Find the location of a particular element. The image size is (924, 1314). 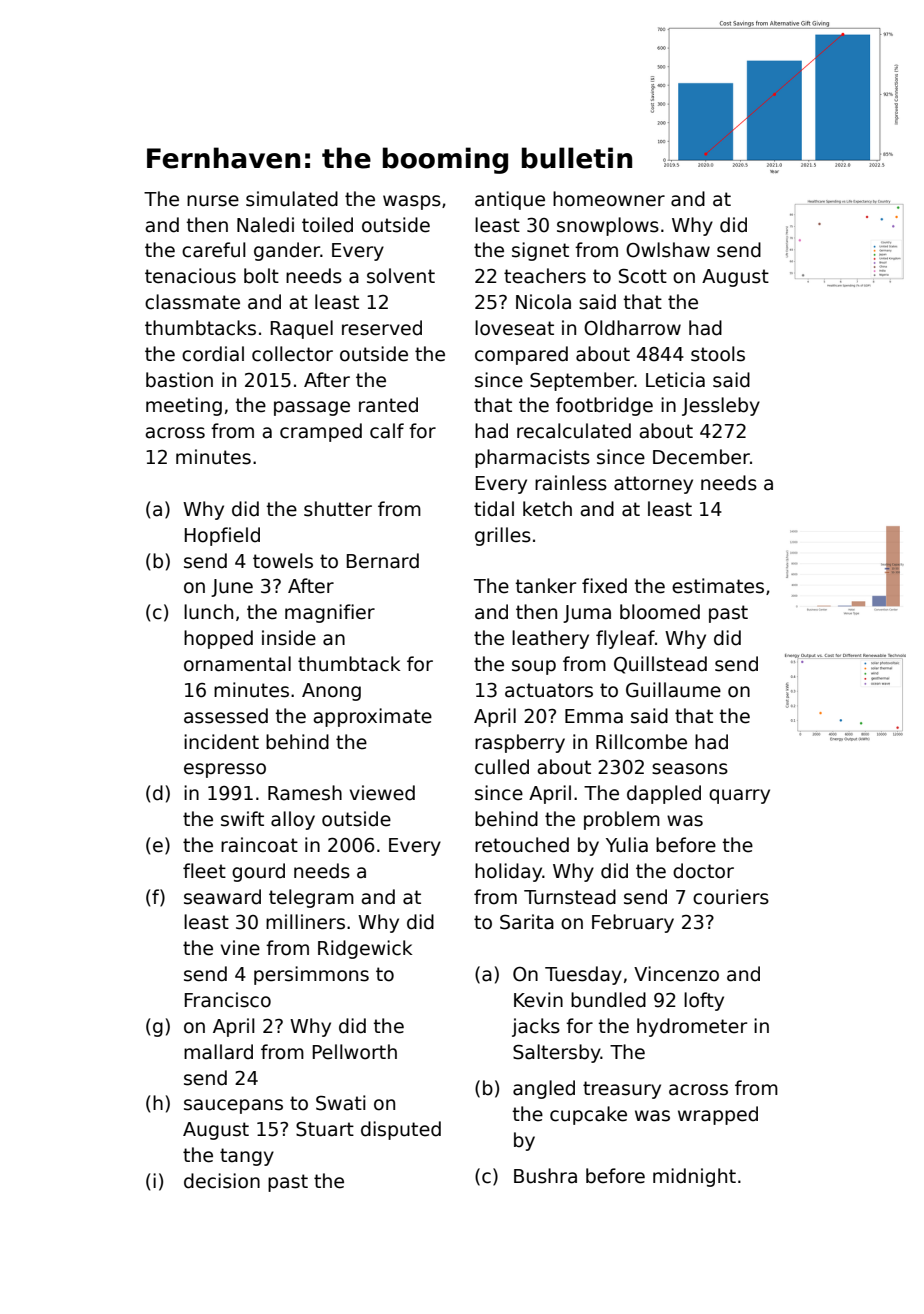

cramped is located at coordinates (321, 432).
